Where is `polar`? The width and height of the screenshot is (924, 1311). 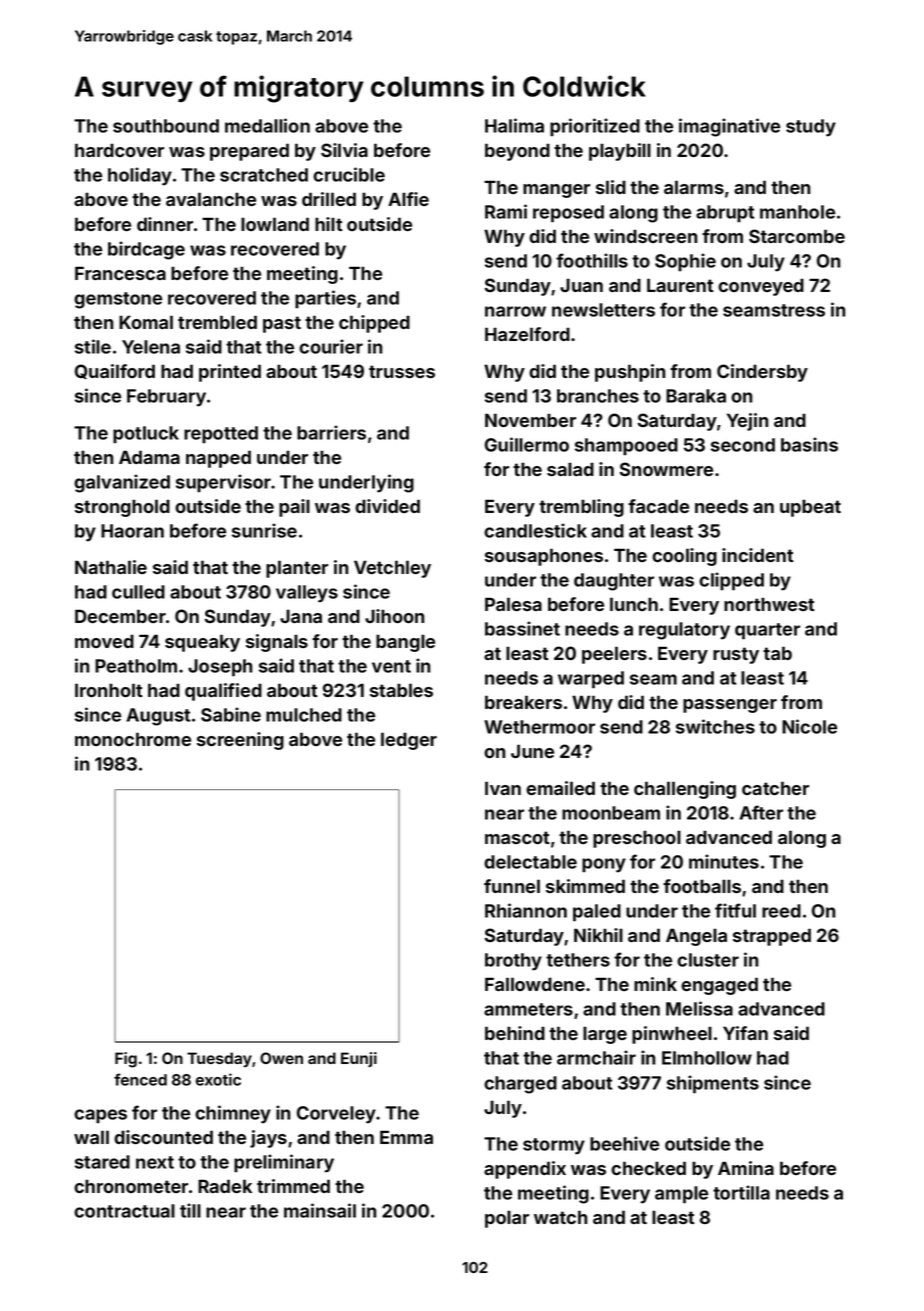
polar is located at coordinates (507, 1219).
